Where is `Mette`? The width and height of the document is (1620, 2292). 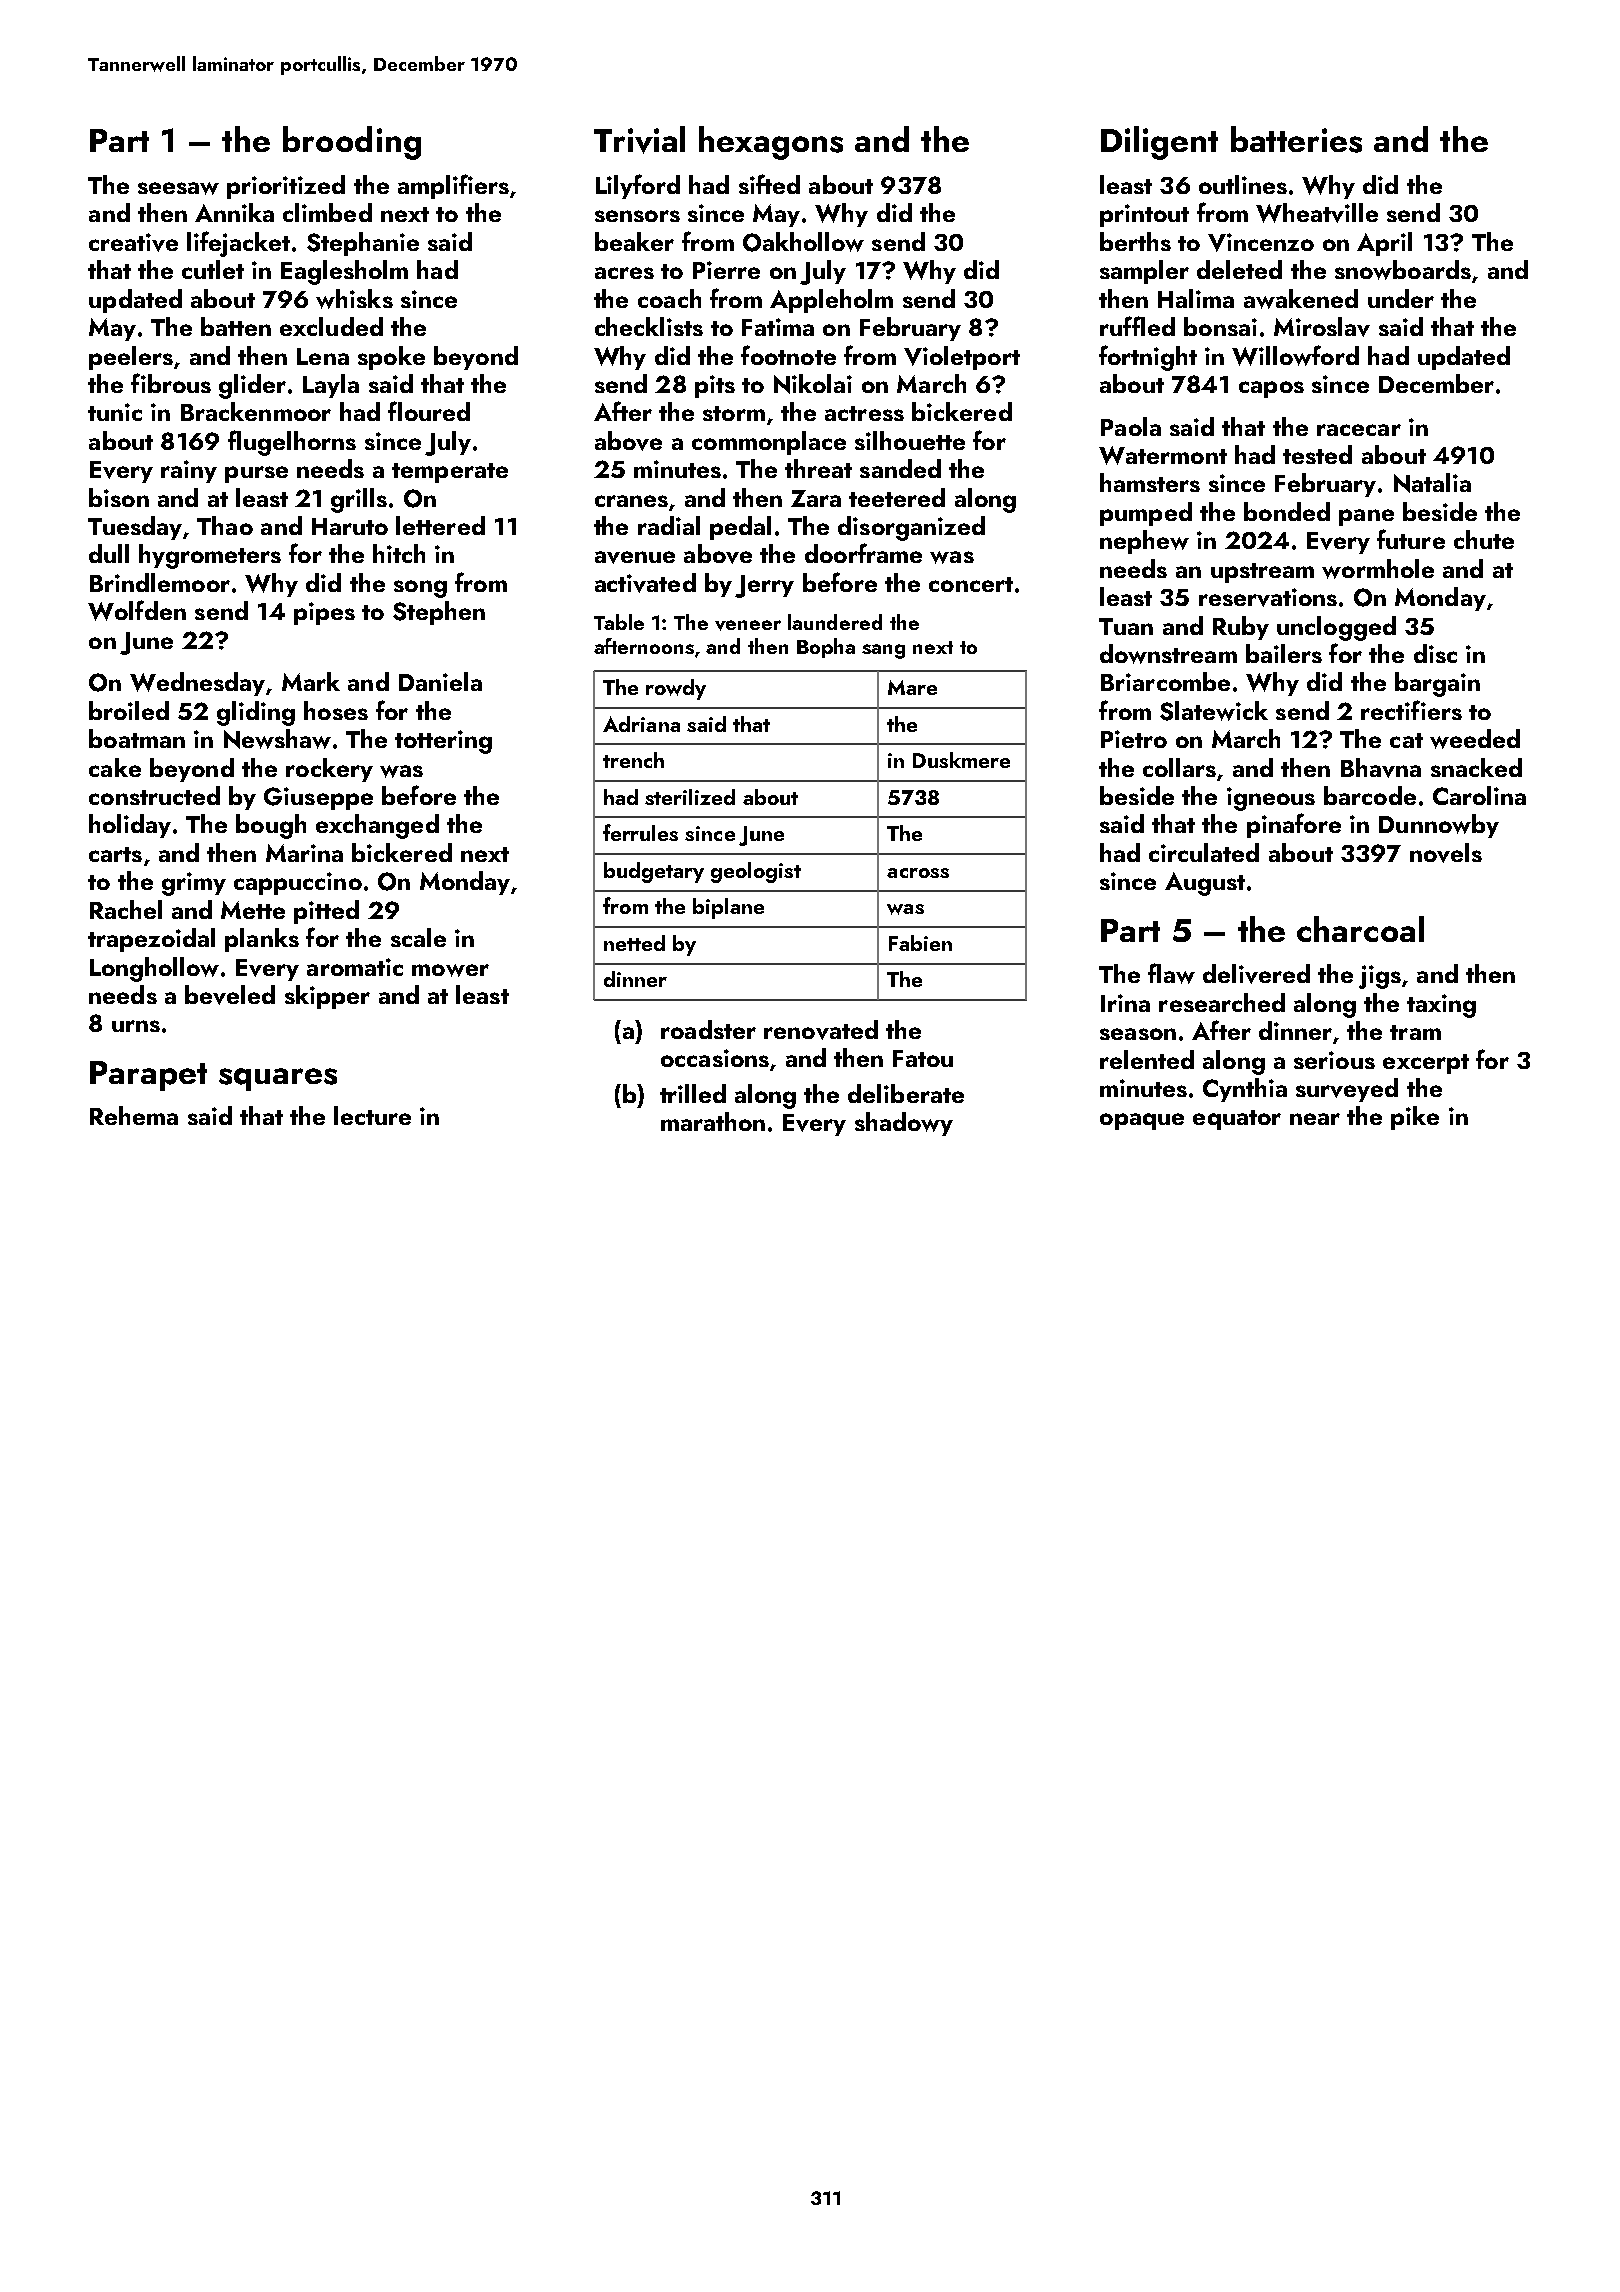
Mette is located at coordinates (253, 910).
